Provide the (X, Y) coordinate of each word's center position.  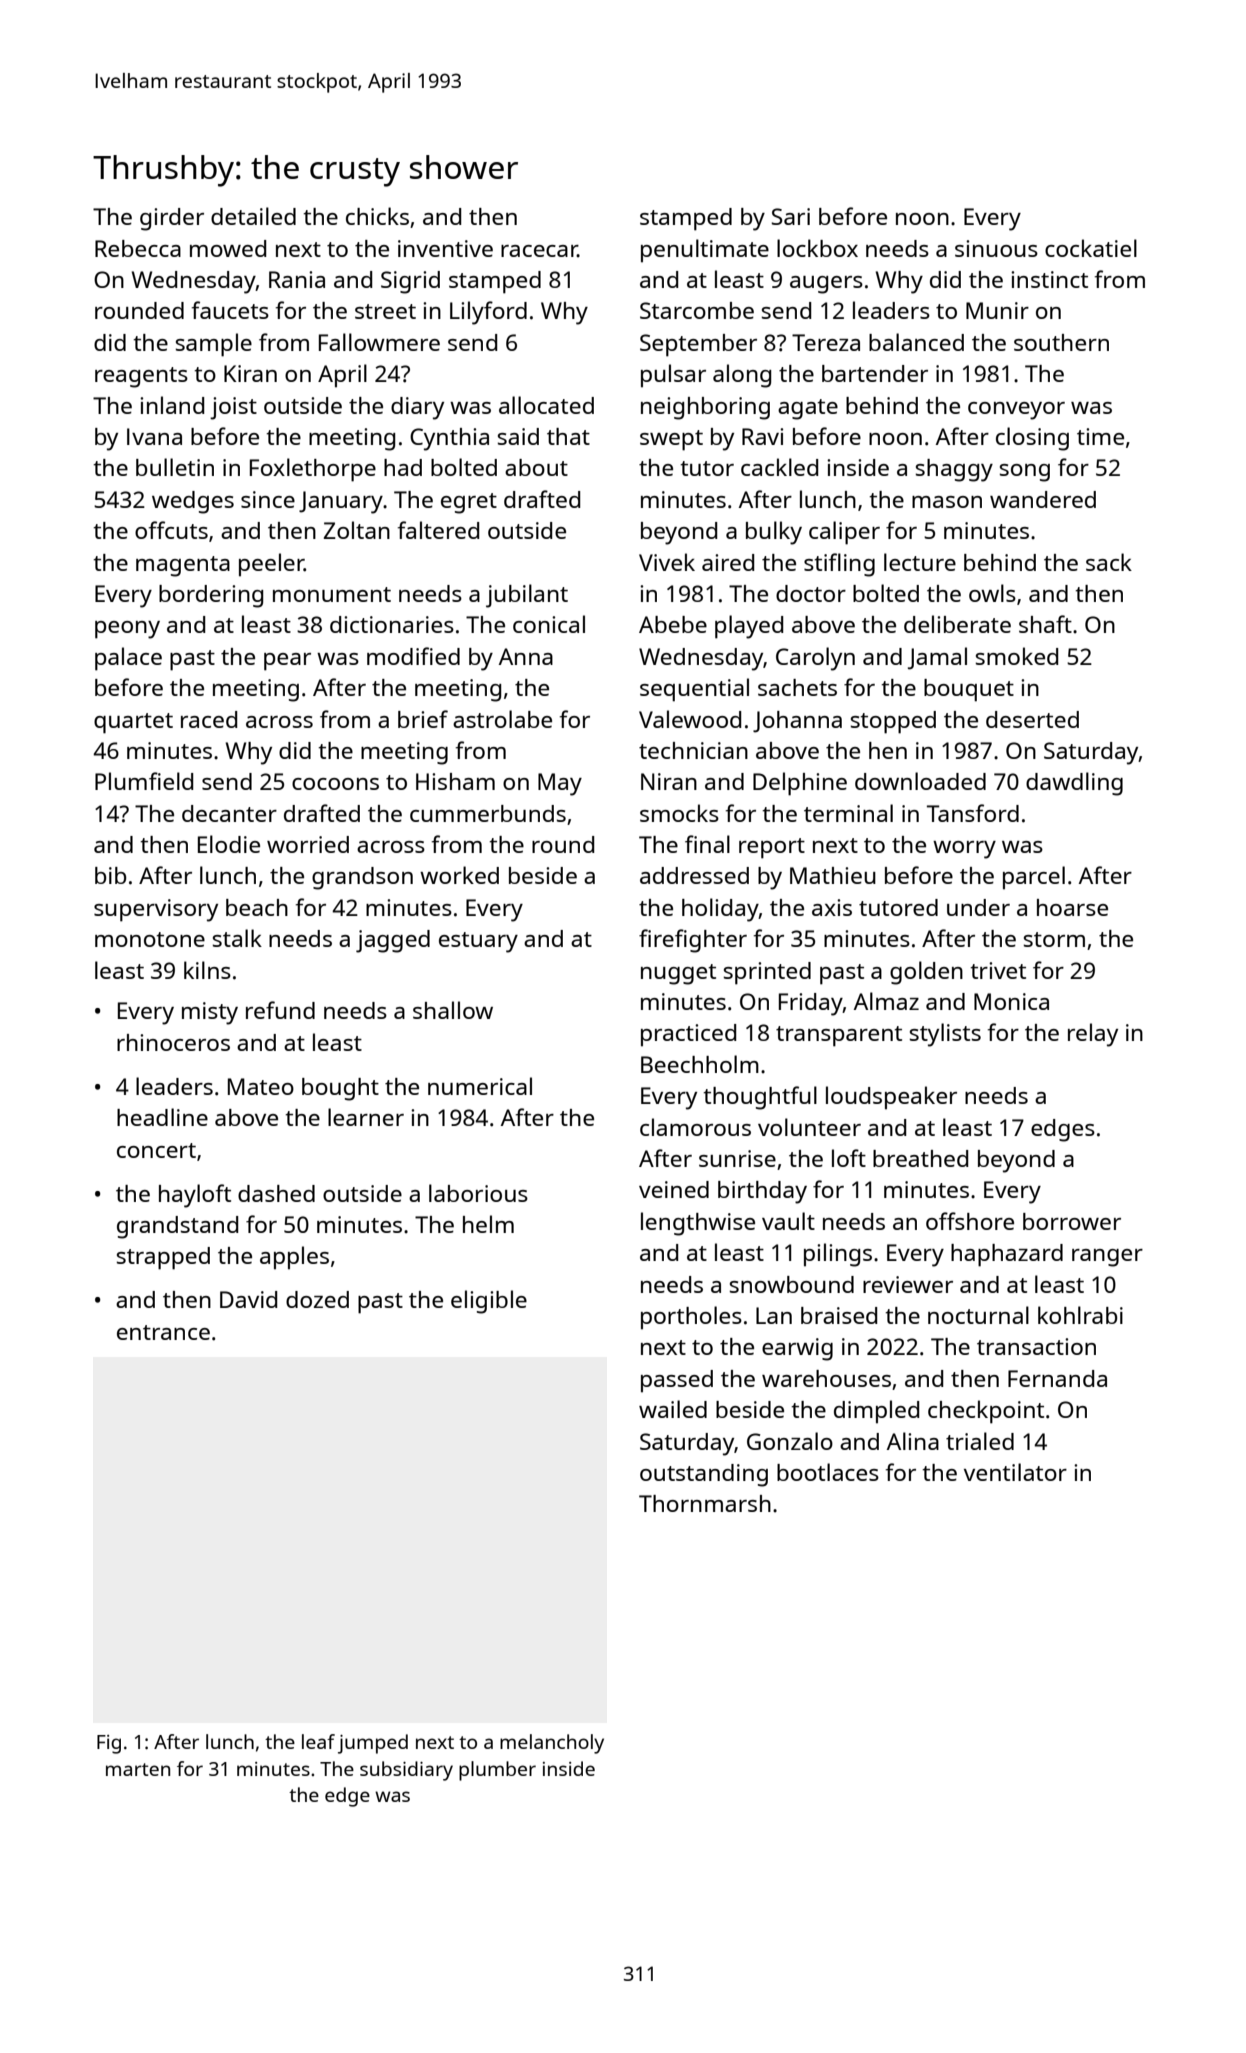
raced (209, 719)
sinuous (996, 248)
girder (172, 219)
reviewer (908, 1284)
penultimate (705, 251)
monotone (150, 939)
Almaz (886, 1001)
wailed (673, 1409)
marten (138, 1769)
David (248, 1299)
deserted (1032, 719)
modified (413, 656)
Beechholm (700, 1064)
